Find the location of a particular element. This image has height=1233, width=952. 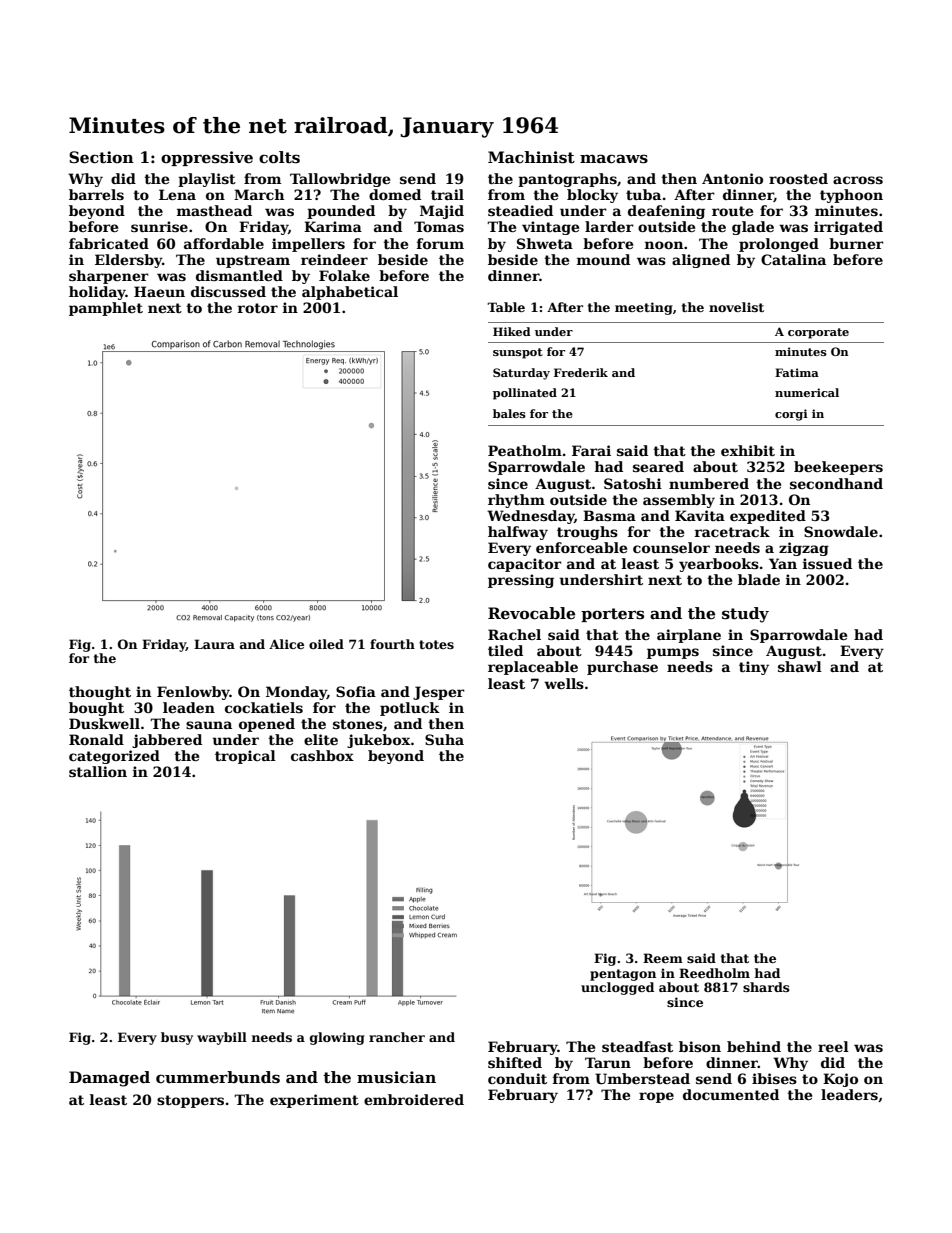

Suha is located at coordinates (444, 739).
